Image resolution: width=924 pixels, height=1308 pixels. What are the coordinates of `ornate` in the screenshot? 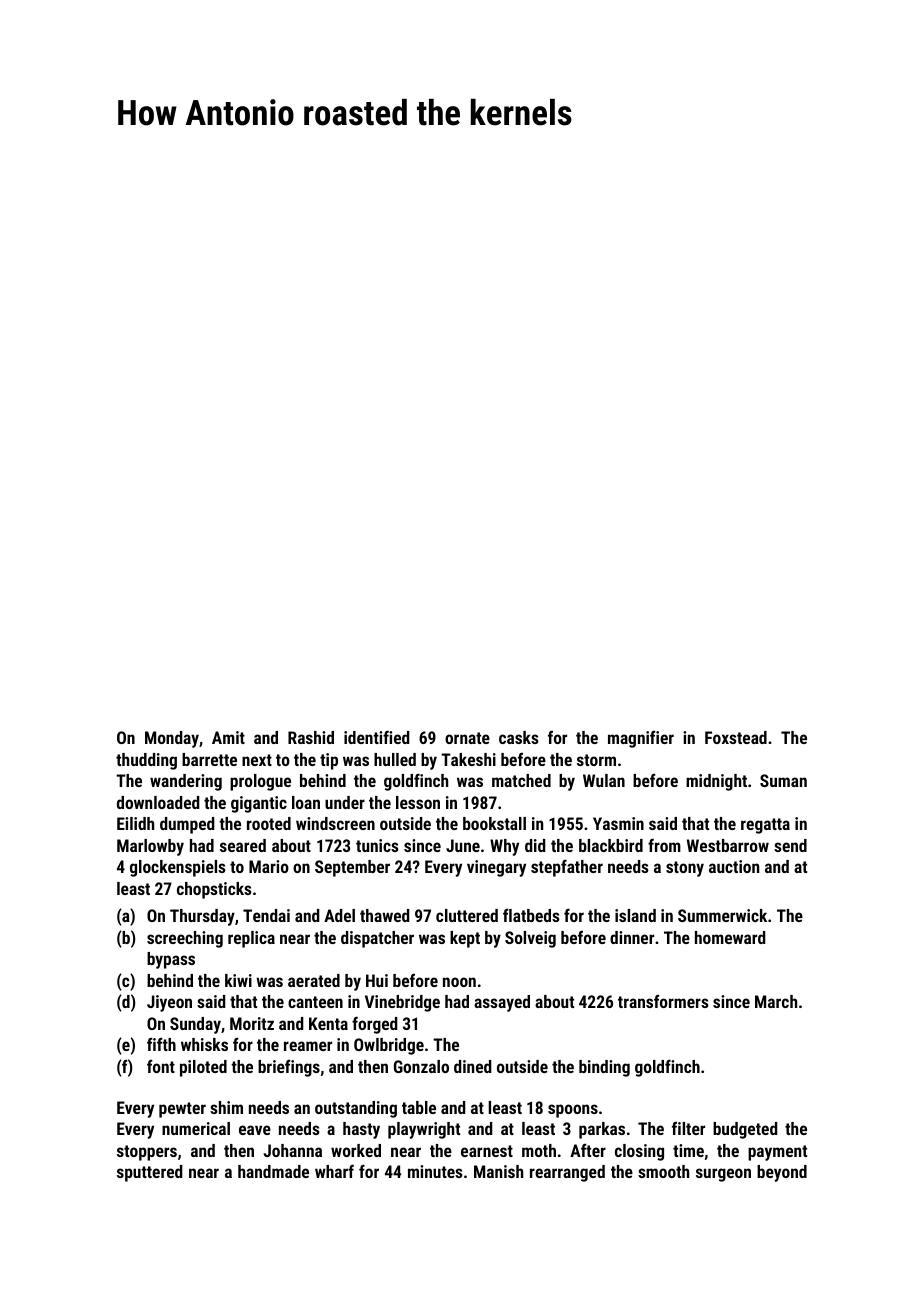 It's located at (467, 738).
